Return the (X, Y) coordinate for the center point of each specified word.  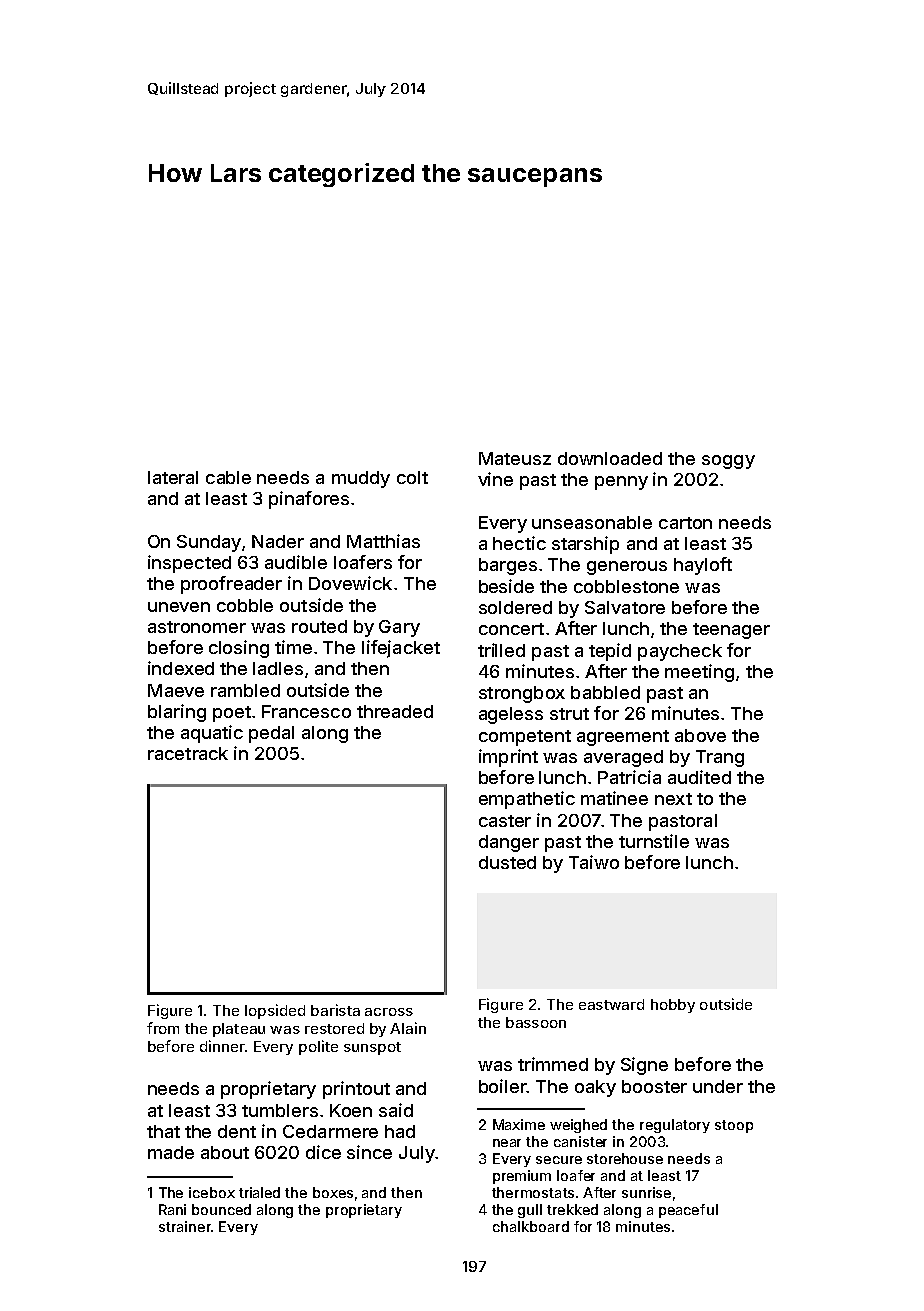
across (389, 1012)
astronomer (197, 627)
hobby (673, 1006)
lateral (173, 477)
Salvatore (625, 607)
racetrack (188, 753)
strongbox (522, 694)
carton (685, 523)
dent (237, 1131)
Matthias (383, 541)
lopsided (275, 1011)
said (396, 1110)
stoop (734, 1126)
